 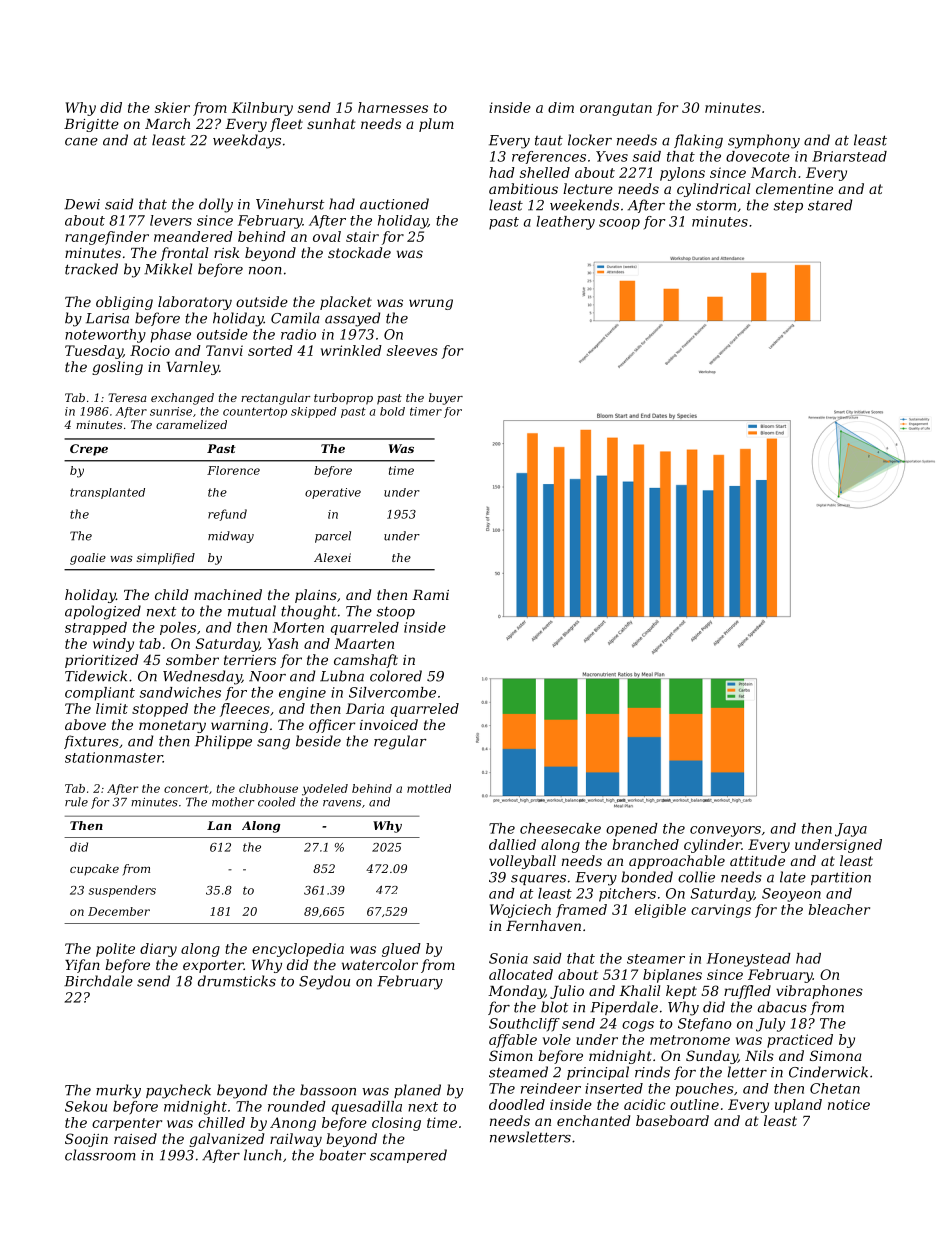 I want to click on Brigitte, so click(x=91, y=125).
